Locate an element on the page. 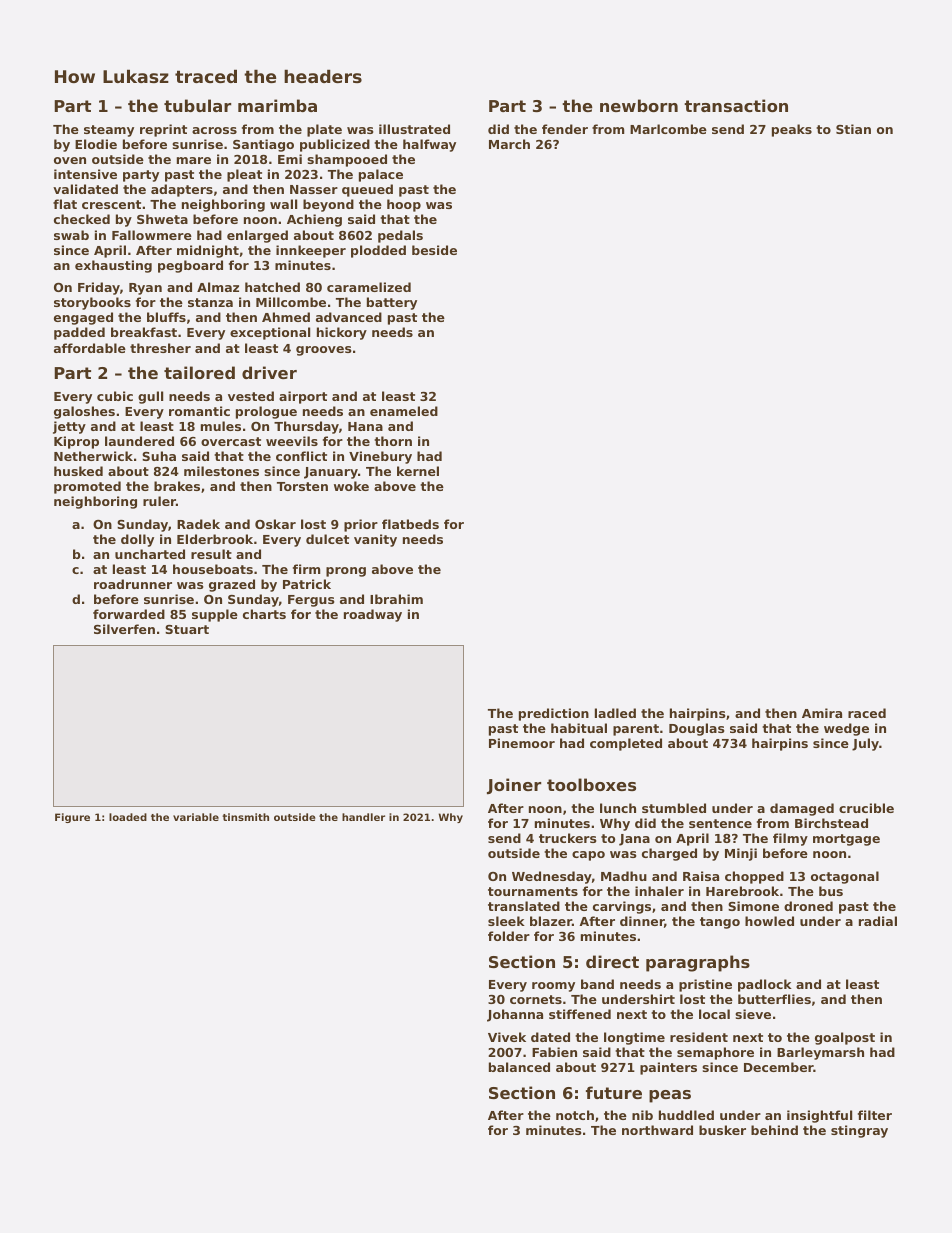  Amira is located at coordinates (822, 713).
